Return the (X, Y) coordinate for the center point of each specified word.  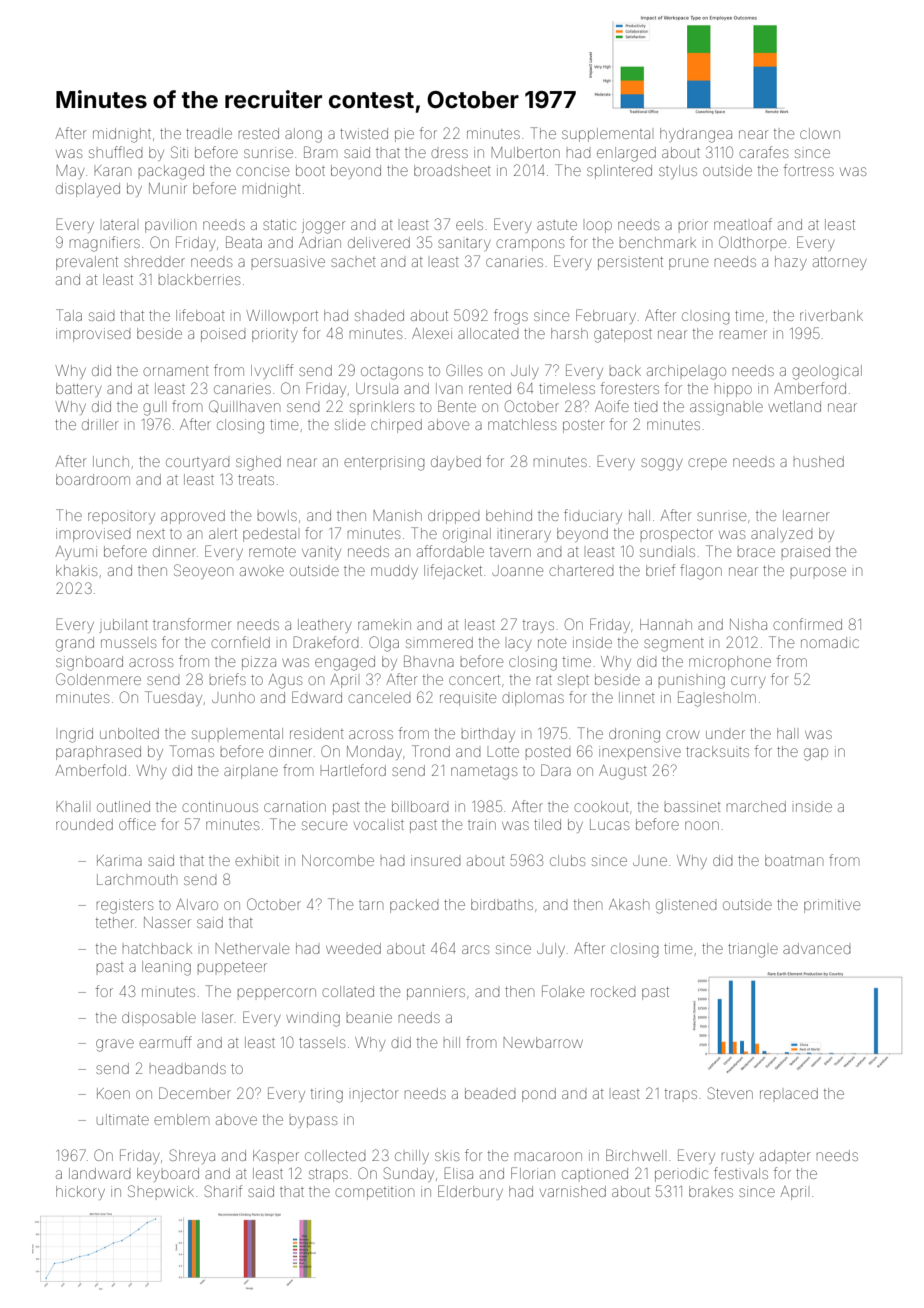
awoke (262, 571)
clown (820, 133)
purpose (818, 571)
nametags (484, 773)
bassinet (692, 806)
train (482, 824)
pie (404, 135)
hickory (80, 1193)
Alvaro (197, 904)
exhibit (257, 860)
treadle (209, 133)
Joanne (517, 570)
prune (688, 264)
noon (702, 825)
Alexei (432, 333)
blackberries (199, 279)
